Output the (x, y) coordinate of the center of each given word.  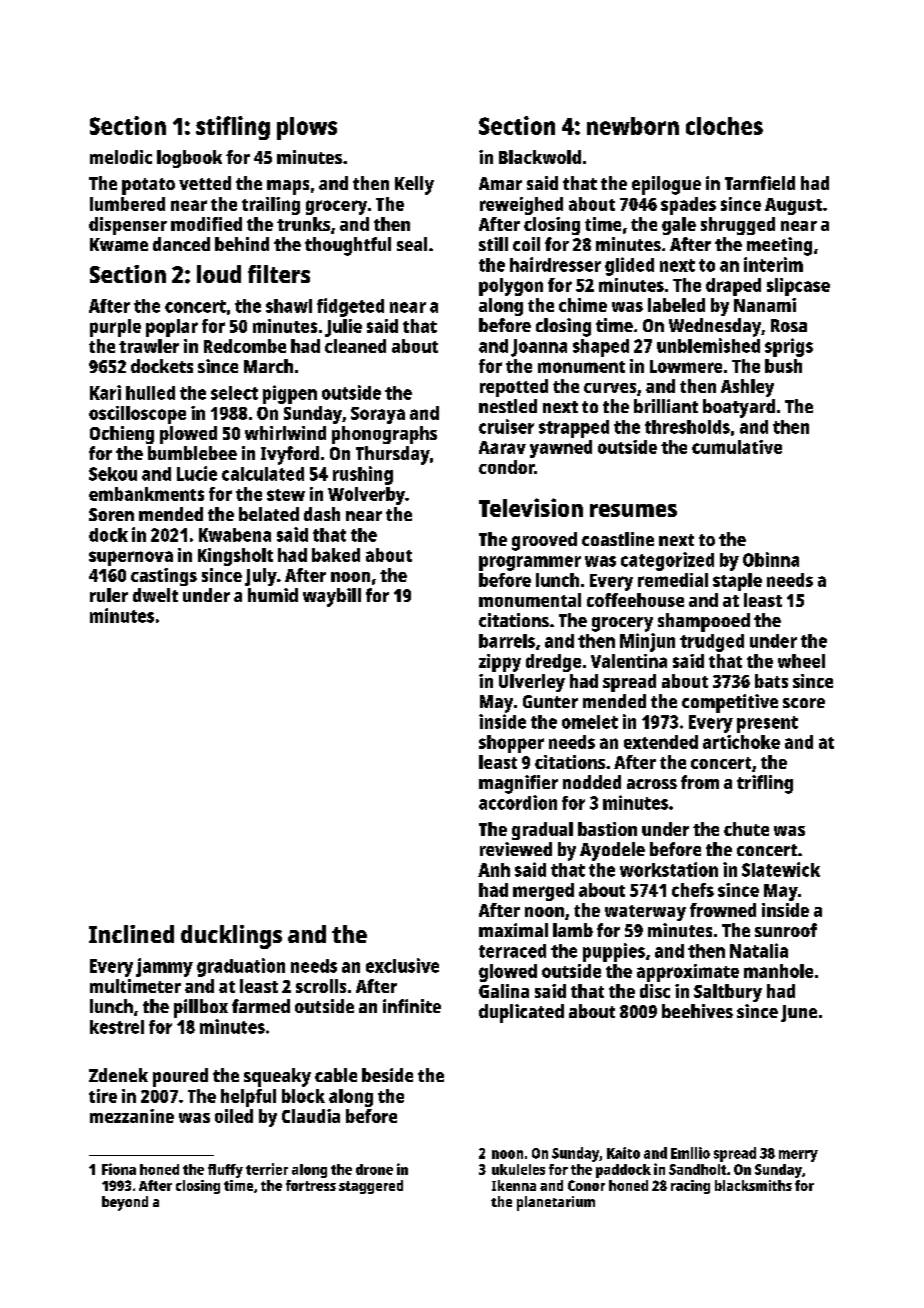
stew (286, 495)
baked (336, 555)
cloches (724, 126)
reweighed (521, 206)
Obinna (771, 559)
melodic (121, 157)
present (767, 724)
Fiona (119, 1169)
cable (336, 1075)
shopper (511, 744)
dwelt (155, 595)
